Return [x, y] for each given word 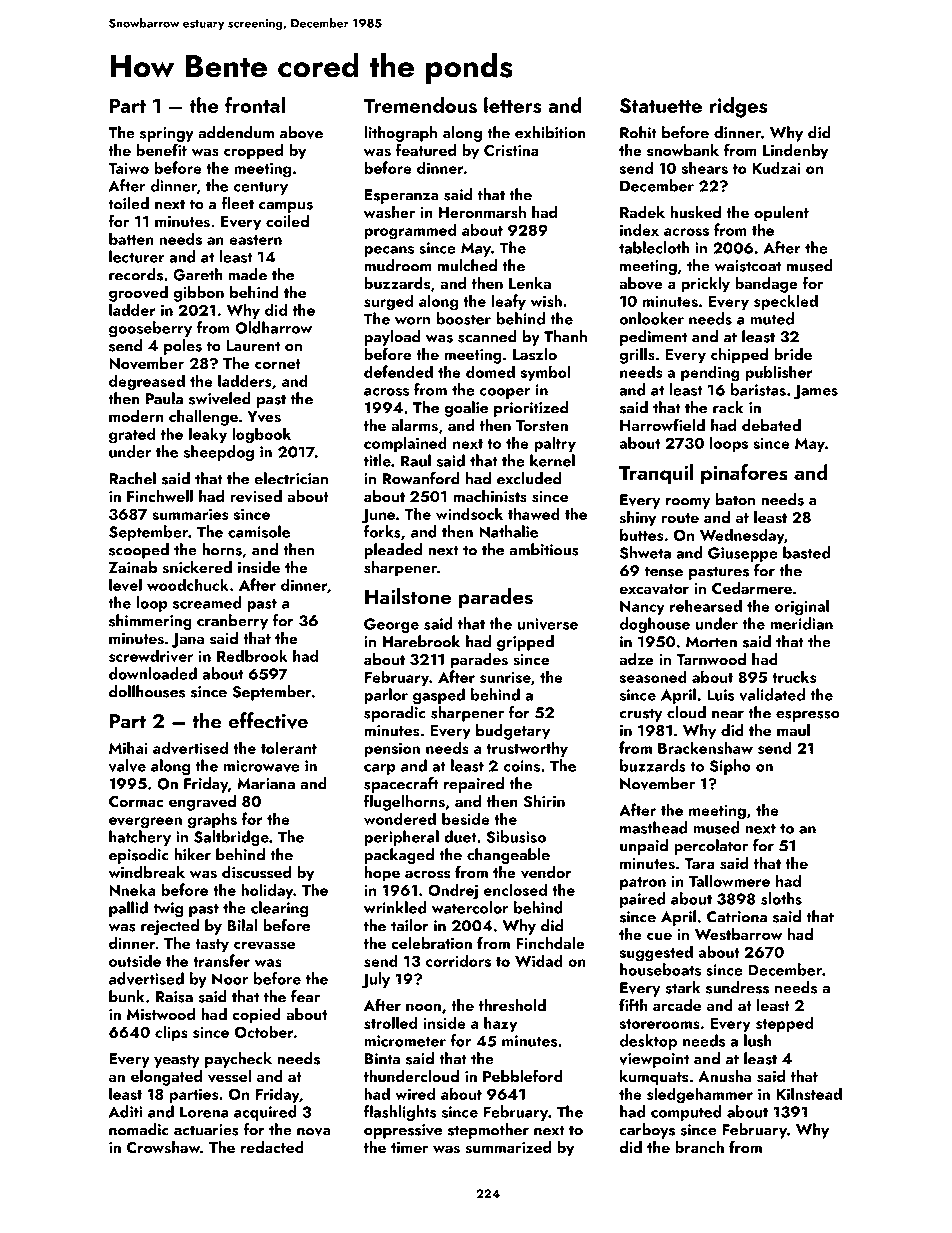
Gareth [197, 274]
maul [793, 730]
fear [305, 996]
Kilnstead [809, 1093]
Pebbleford [523, 1075]
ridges [738, 107]
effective [268, 720]
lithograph [400, 134]
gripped [525, 643]
